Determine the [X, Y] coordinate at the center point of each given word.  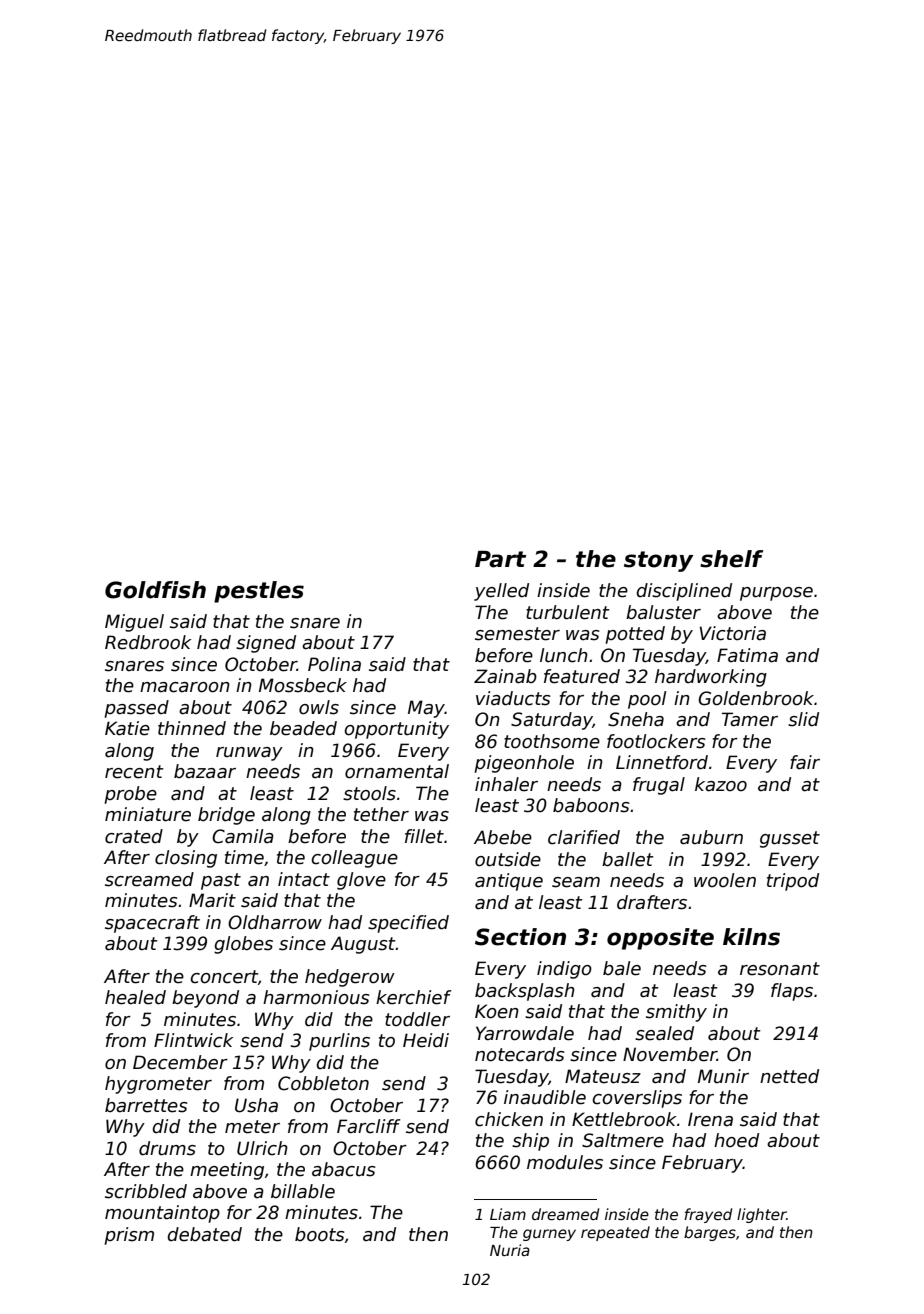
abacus [344, 1169]
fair [805, 762]
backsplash [525, 992]
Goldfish [155, 590]
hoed [736, 1140]
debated [204, 1234]
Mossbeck [303, 685]
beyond [205, 999]
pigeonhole [524, 764]
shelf [731, 559]
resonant [780, 969]
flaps [792, 992]
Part [500, 559]
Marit [212, 900]
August [363, 945]
